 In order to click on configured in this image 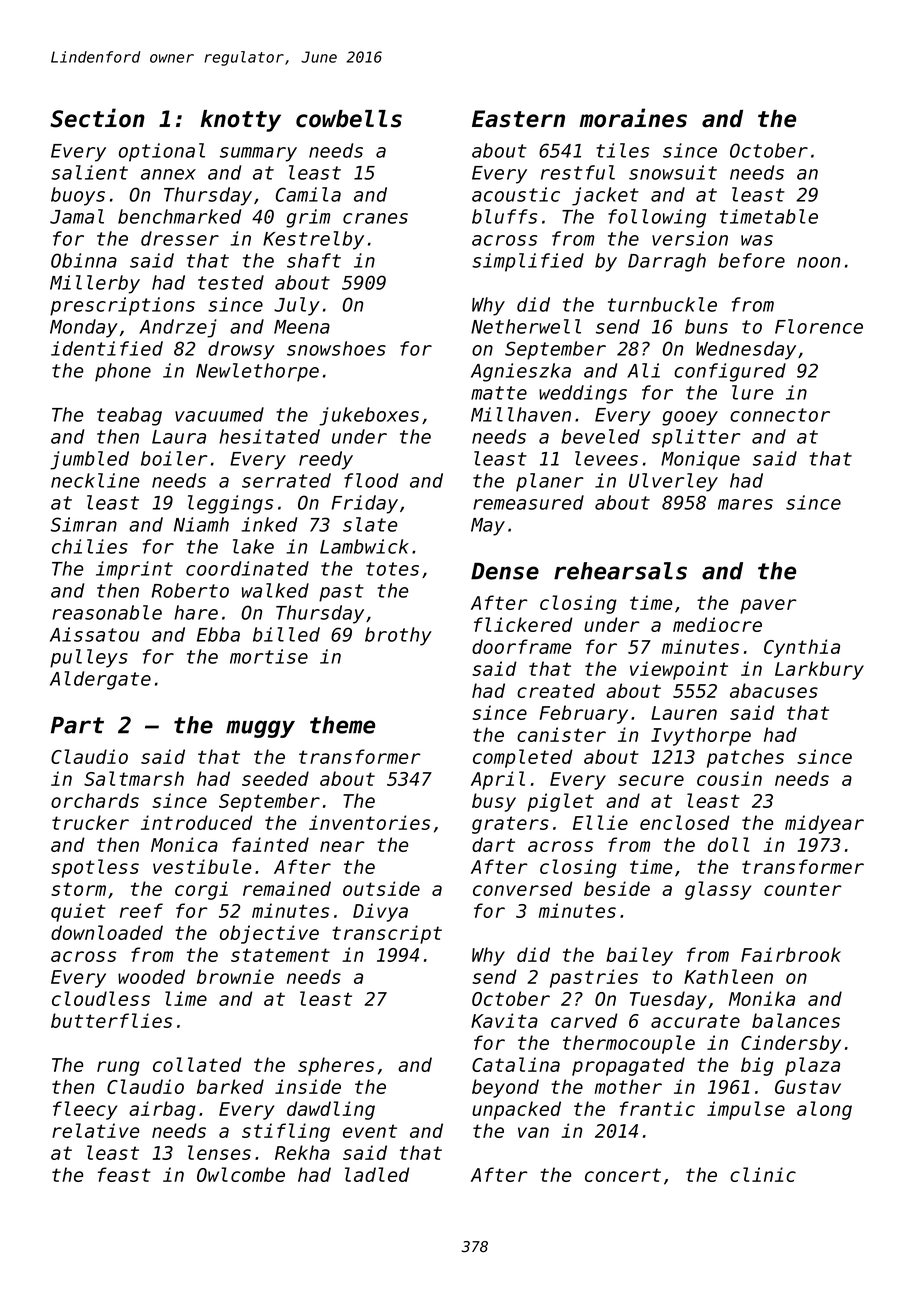, I will do `click(730, 372)`.
